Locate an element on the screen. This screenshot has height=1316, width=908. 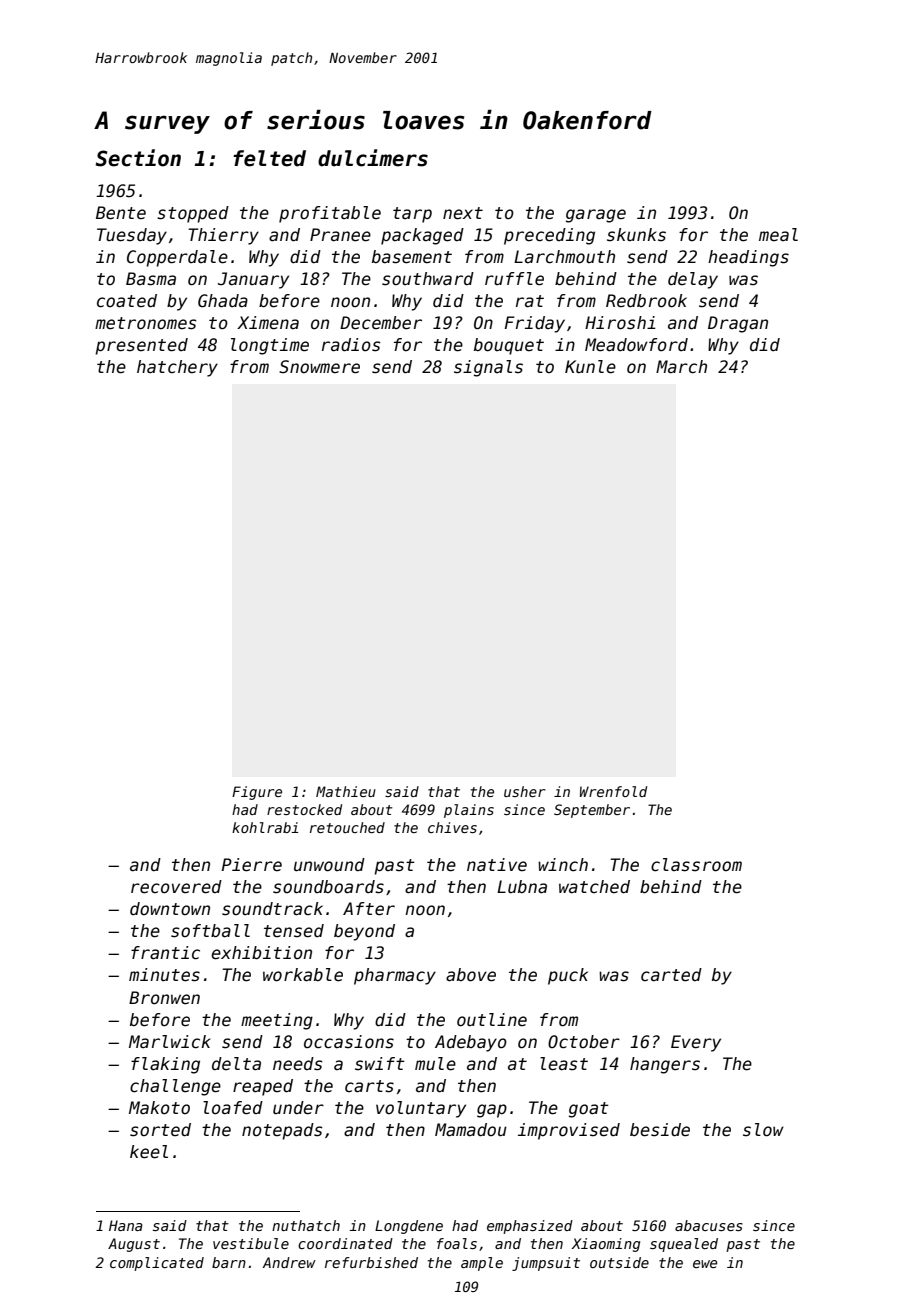
classroom is located at coordinates (696, 865).
